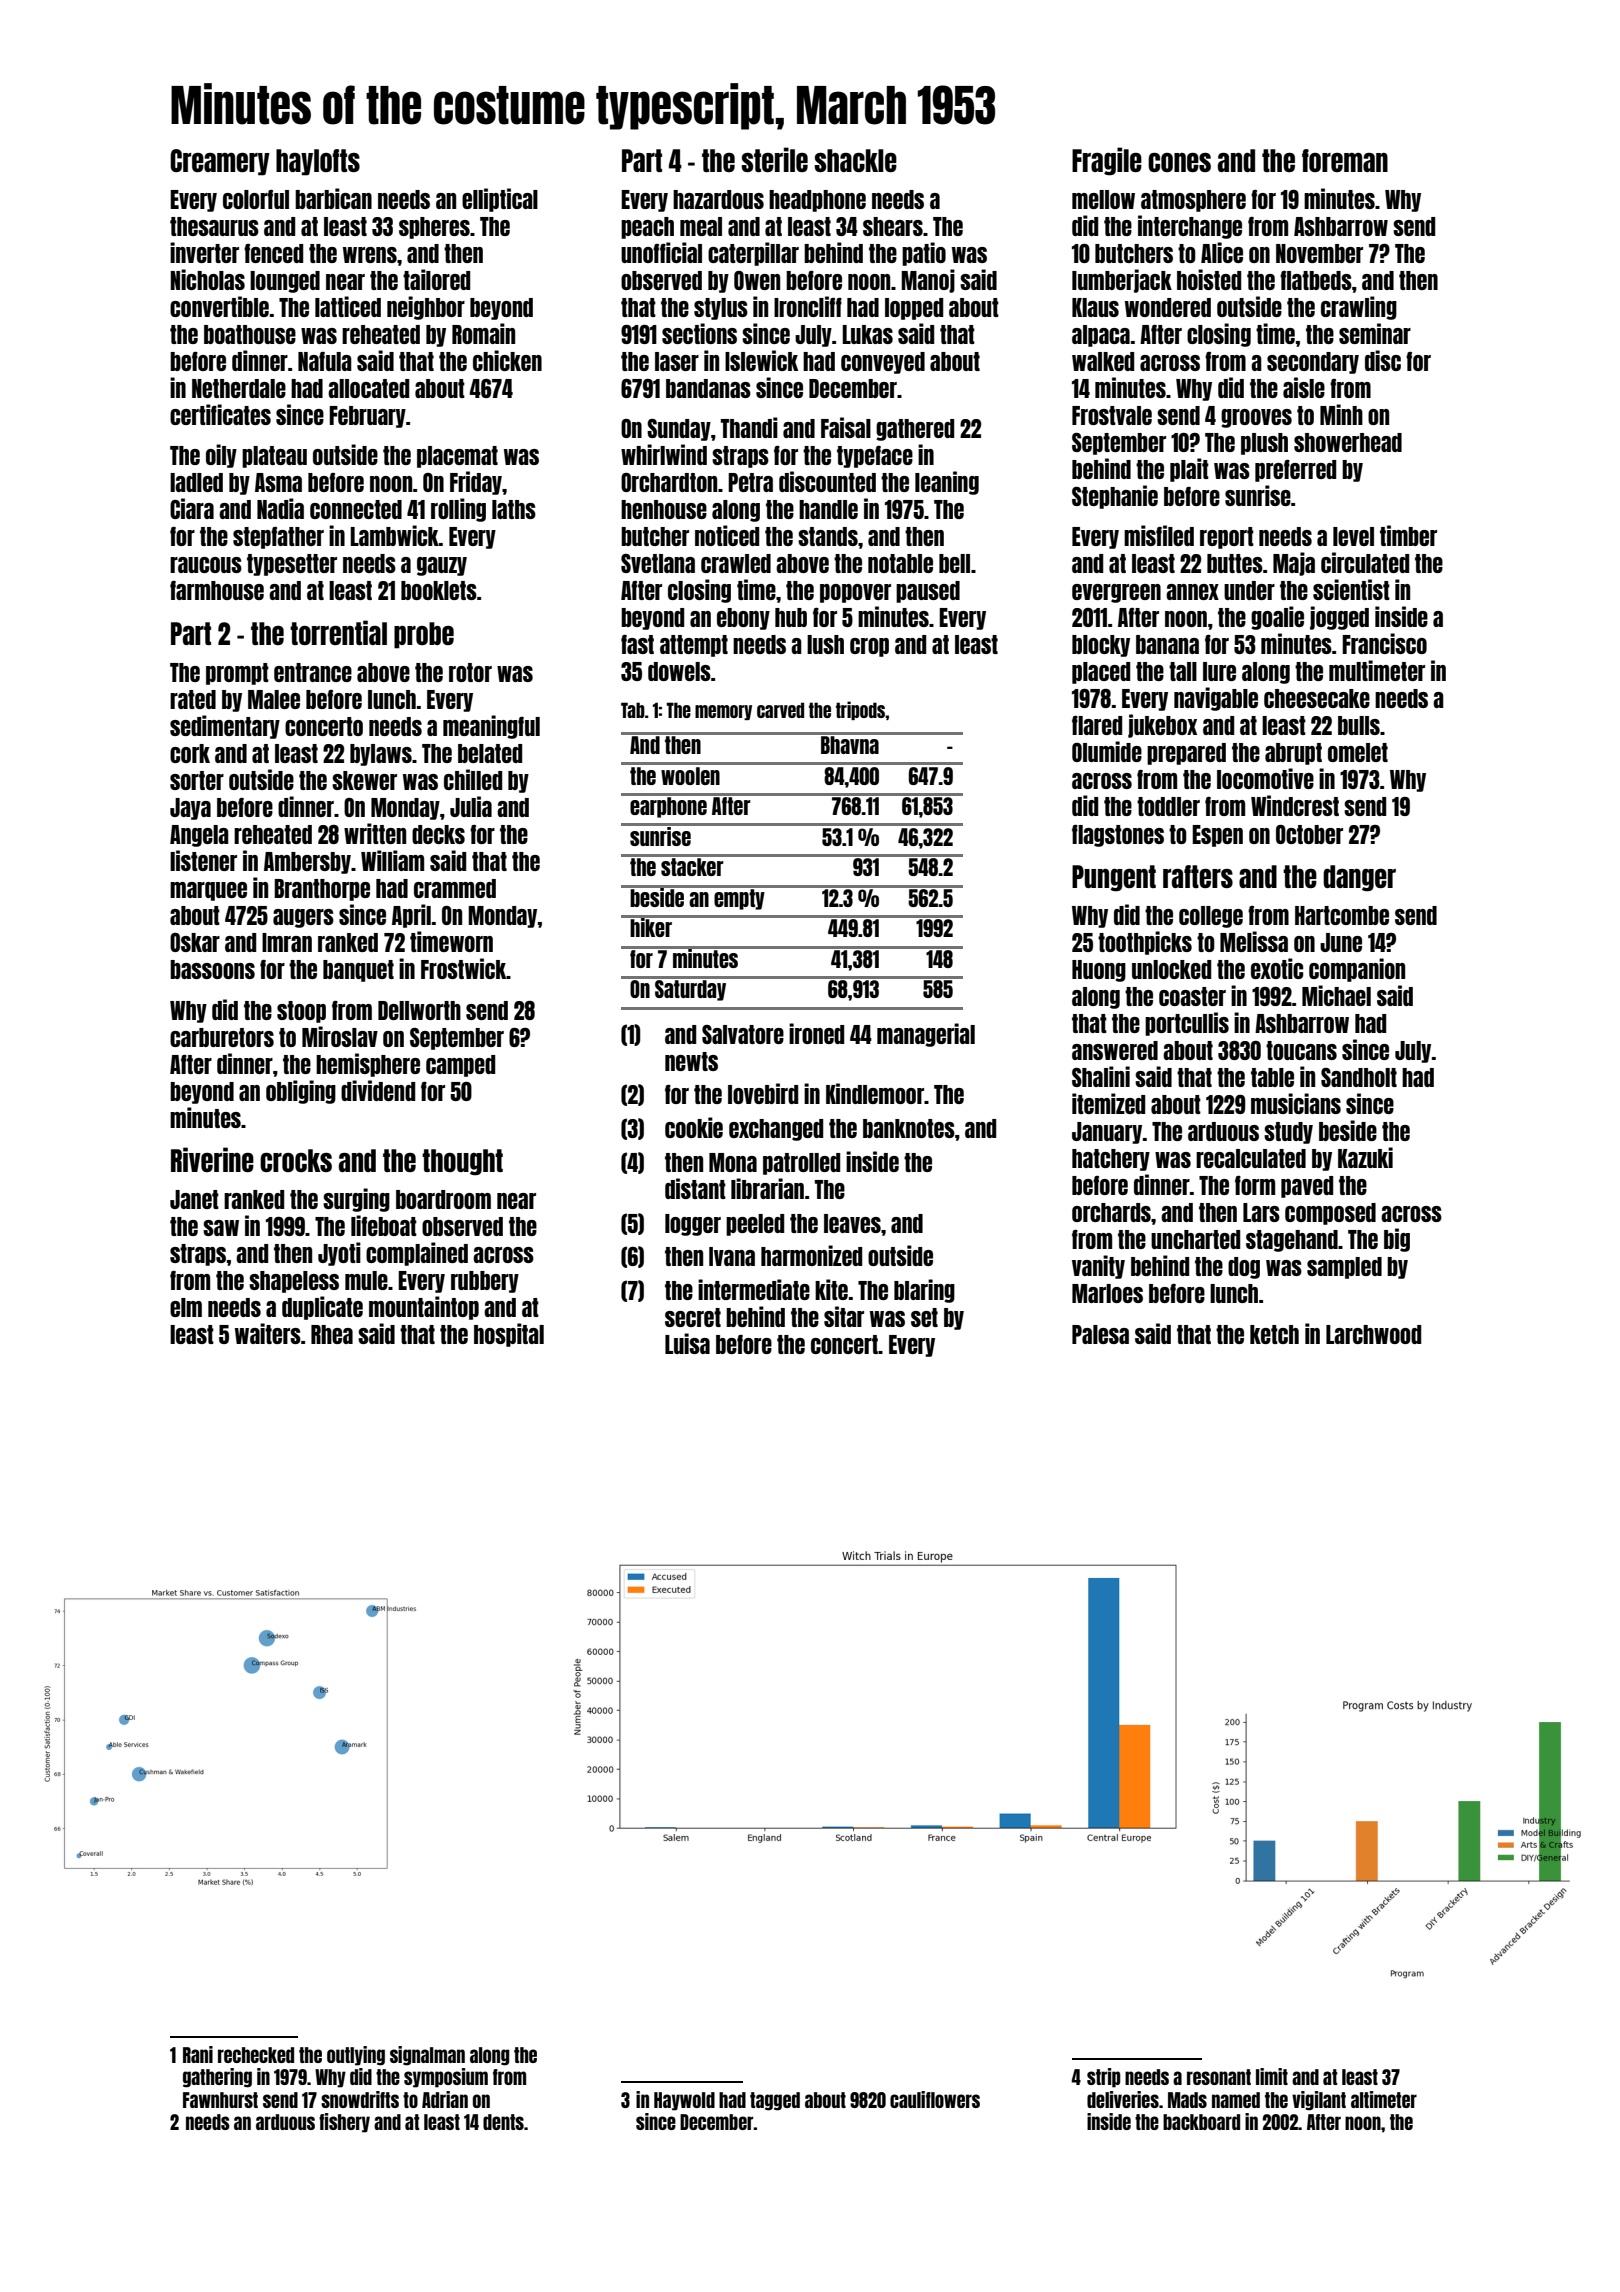 The image size is (1620, 2292). Describe the element at coordinates (219, 306) in the screenshot. I see `convertible` at that location.
